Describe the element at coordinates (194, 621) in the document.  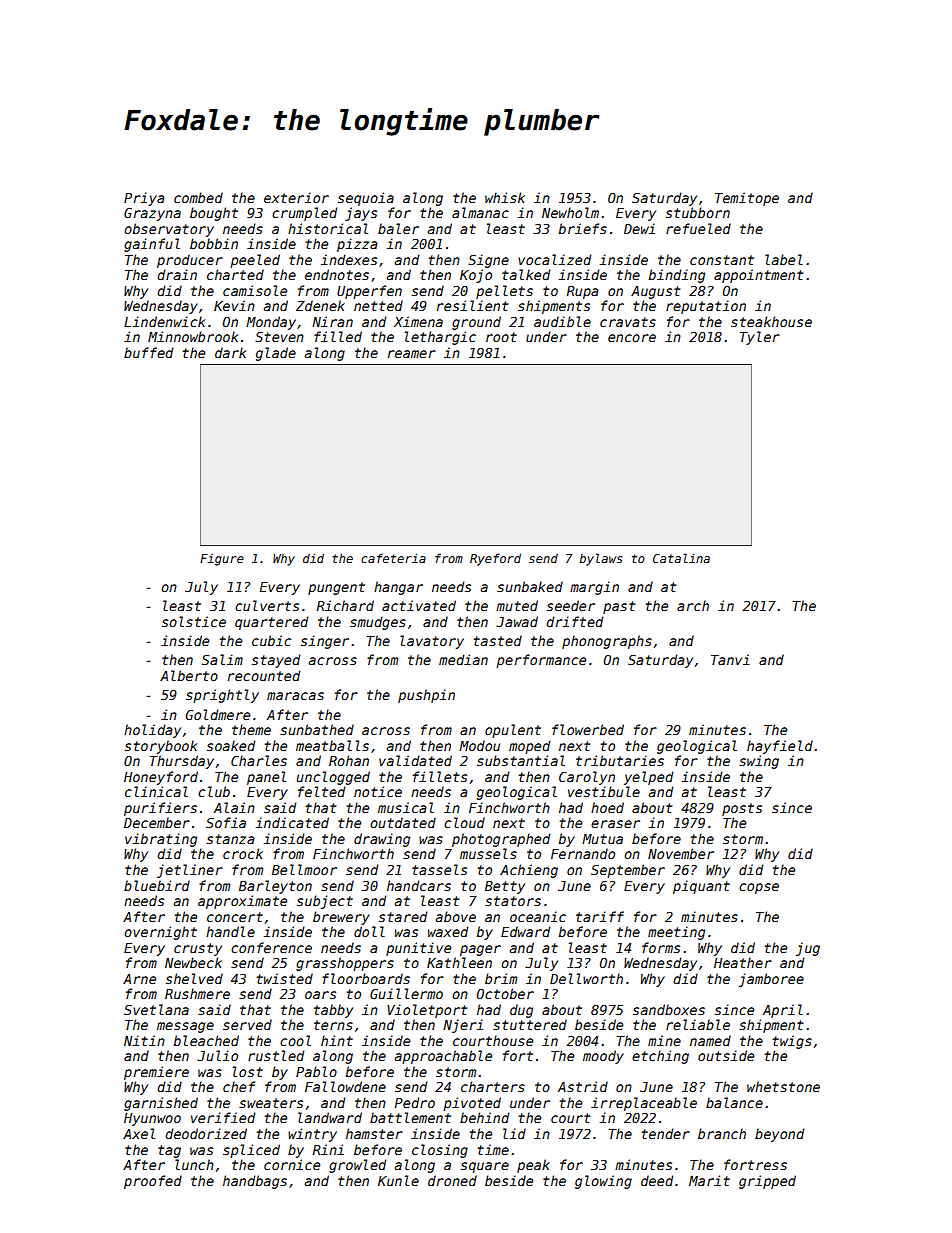
I see `solstice` at that location.
